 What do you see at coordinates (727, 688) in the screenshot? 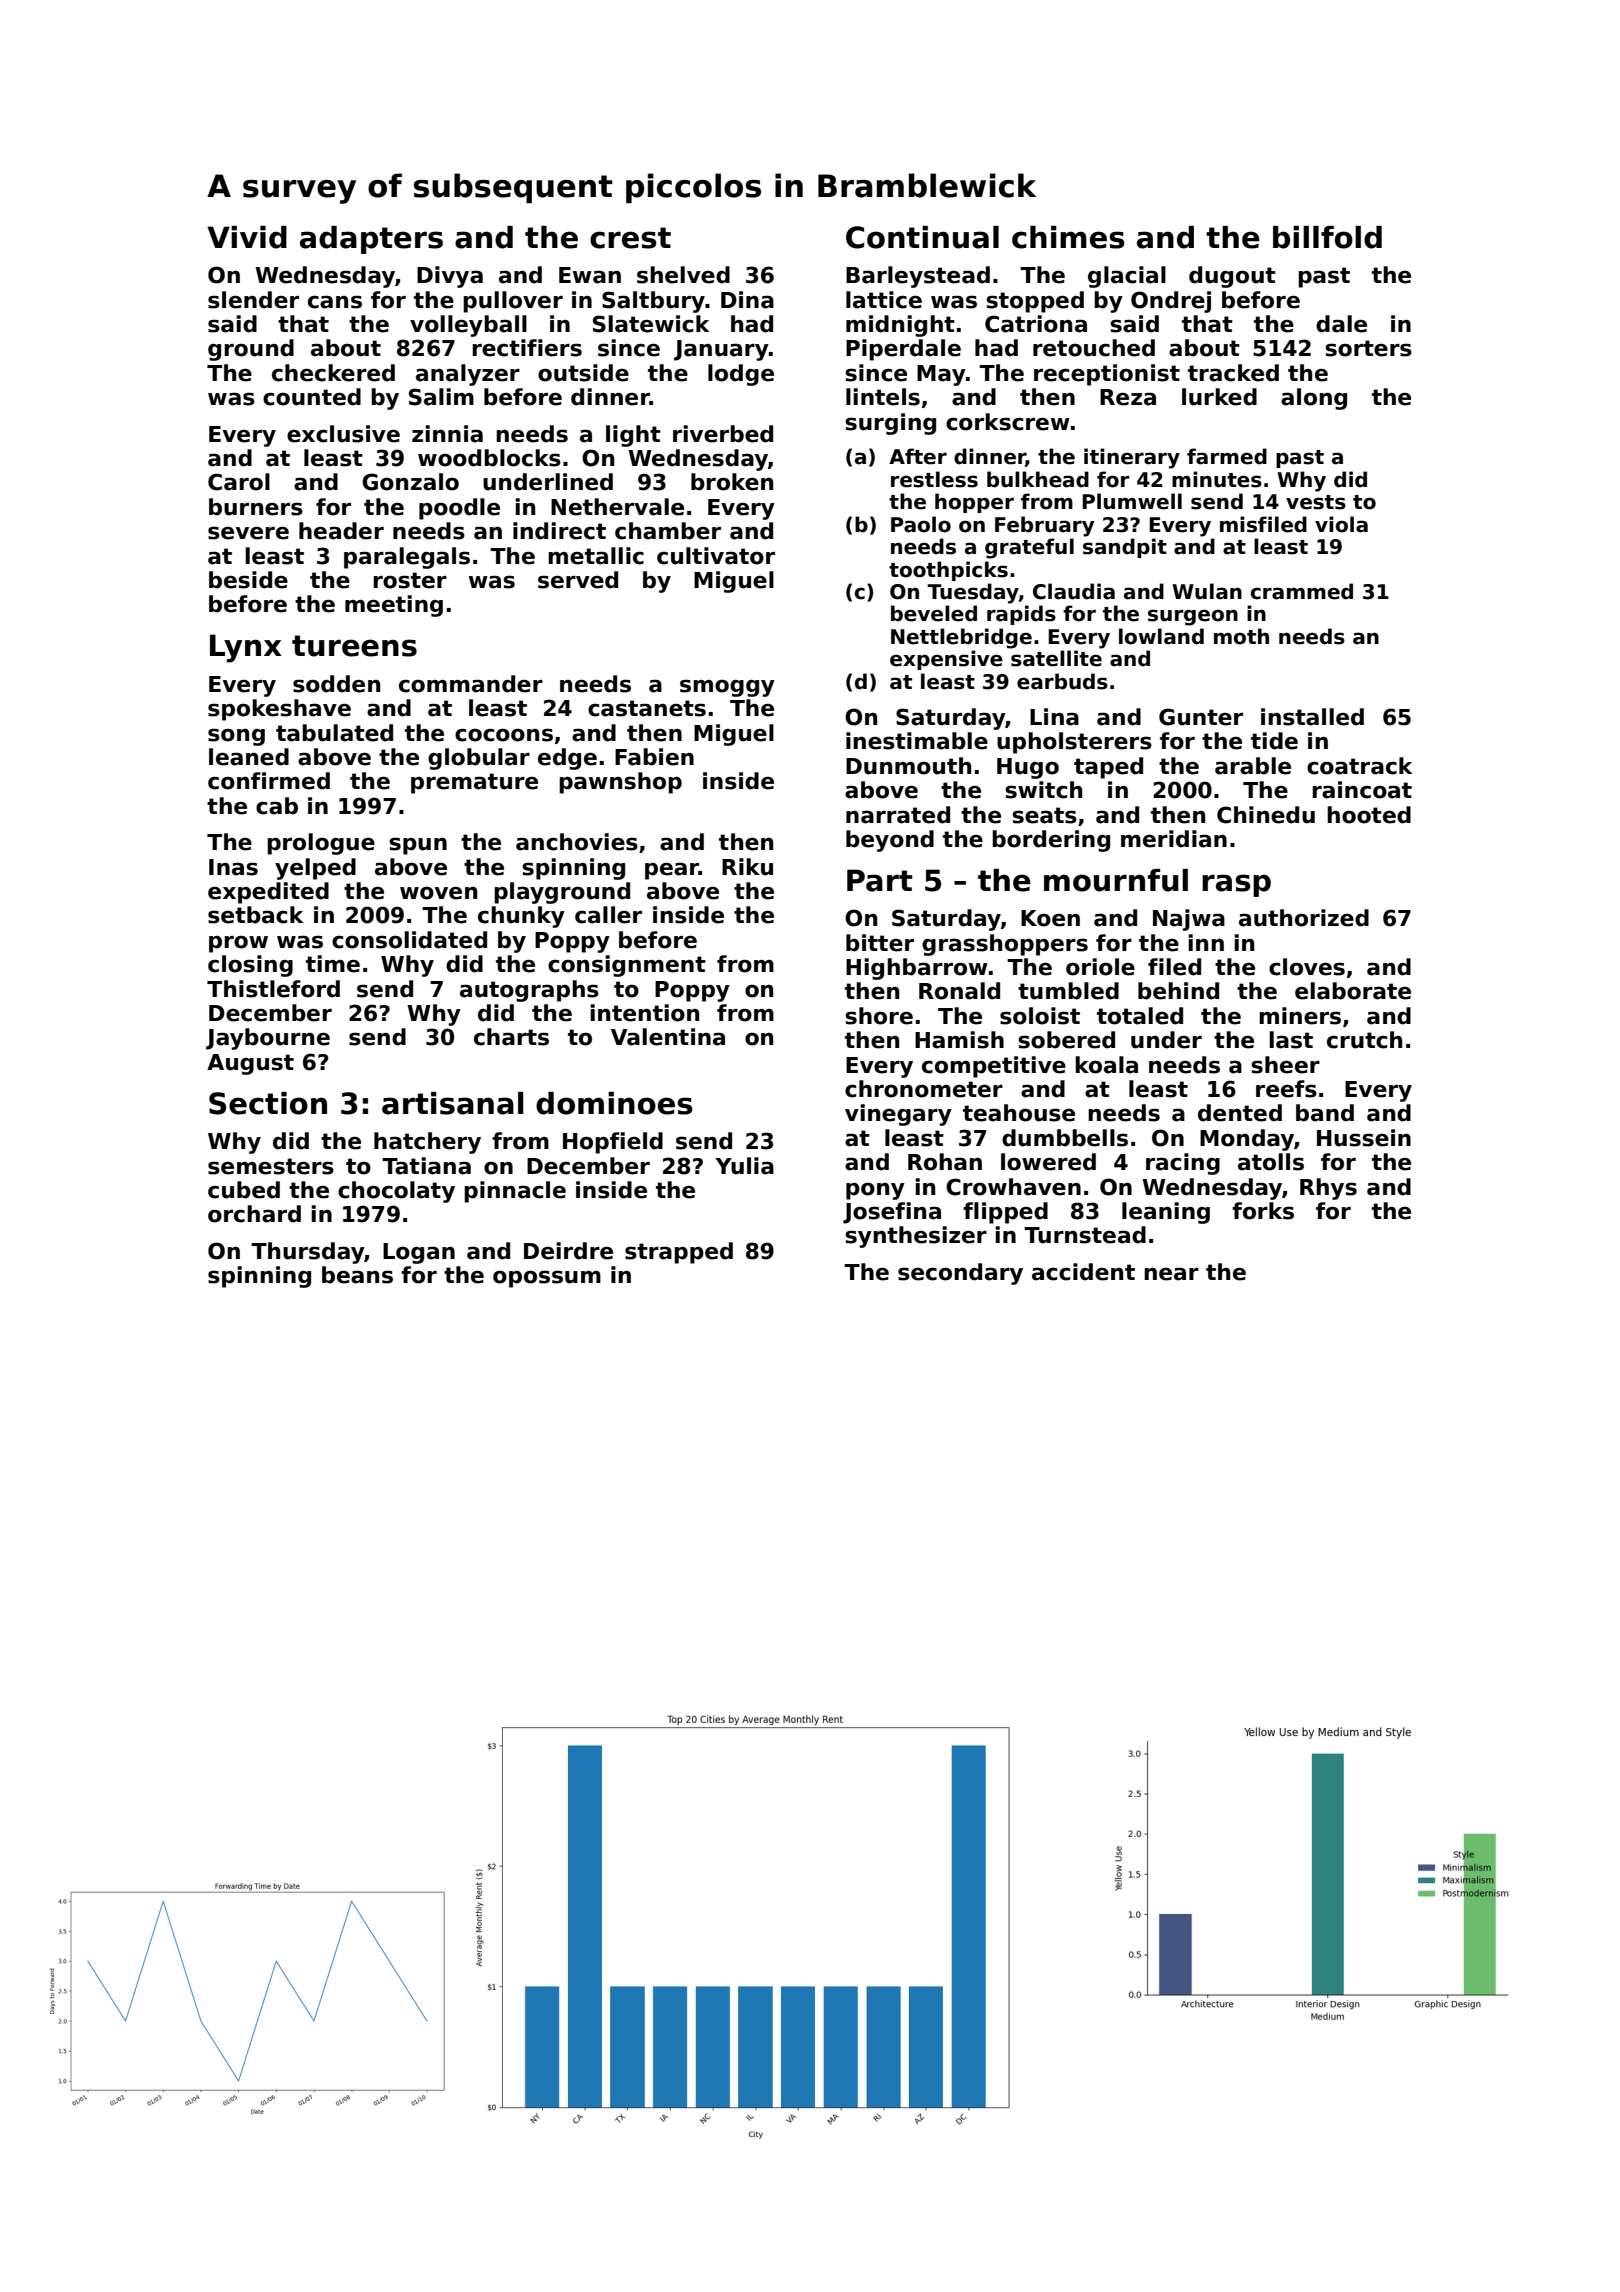
I see `smoggy` at bounding box center [727, 688].
